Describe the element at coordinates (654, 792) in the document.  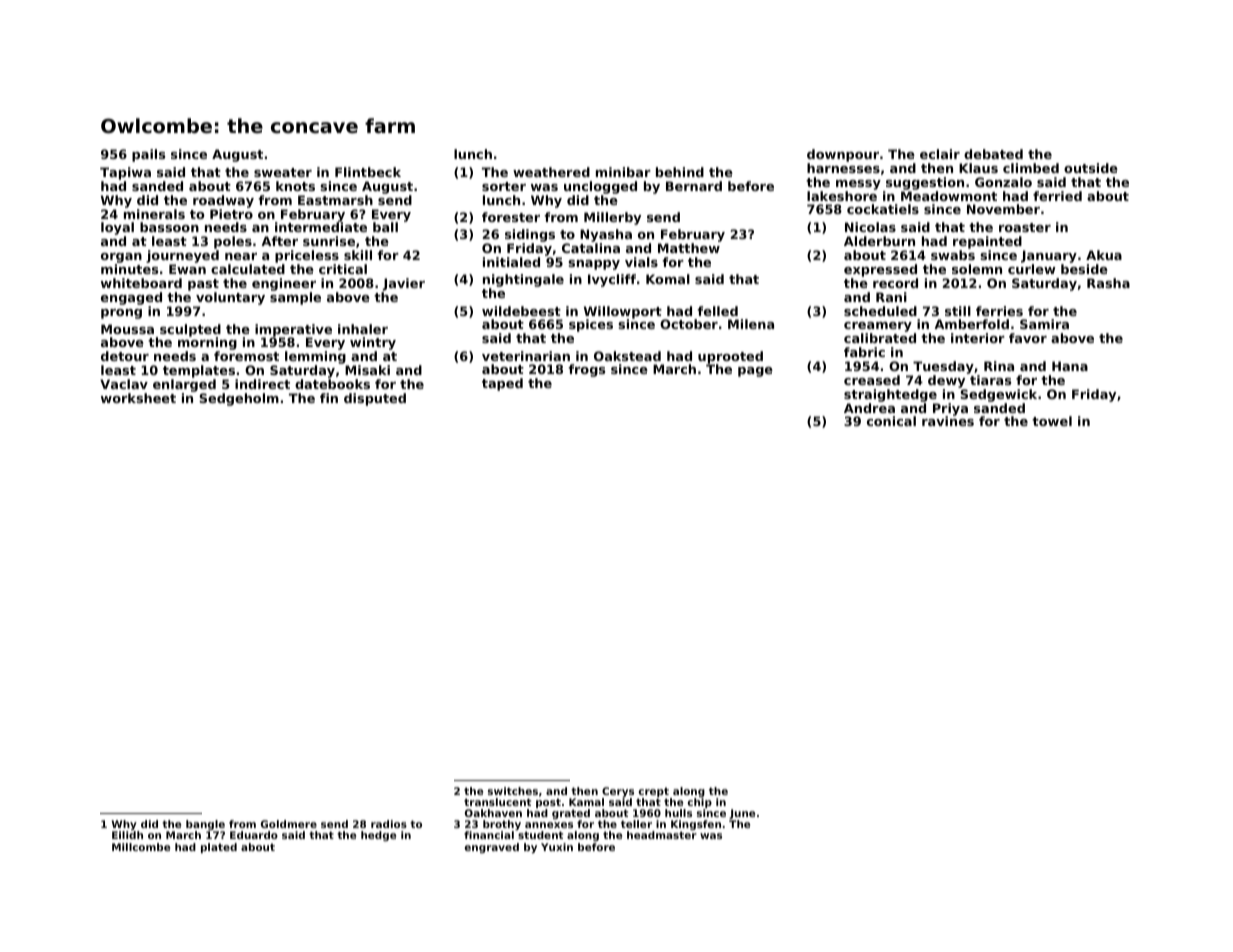
I see `crept` at that location.
